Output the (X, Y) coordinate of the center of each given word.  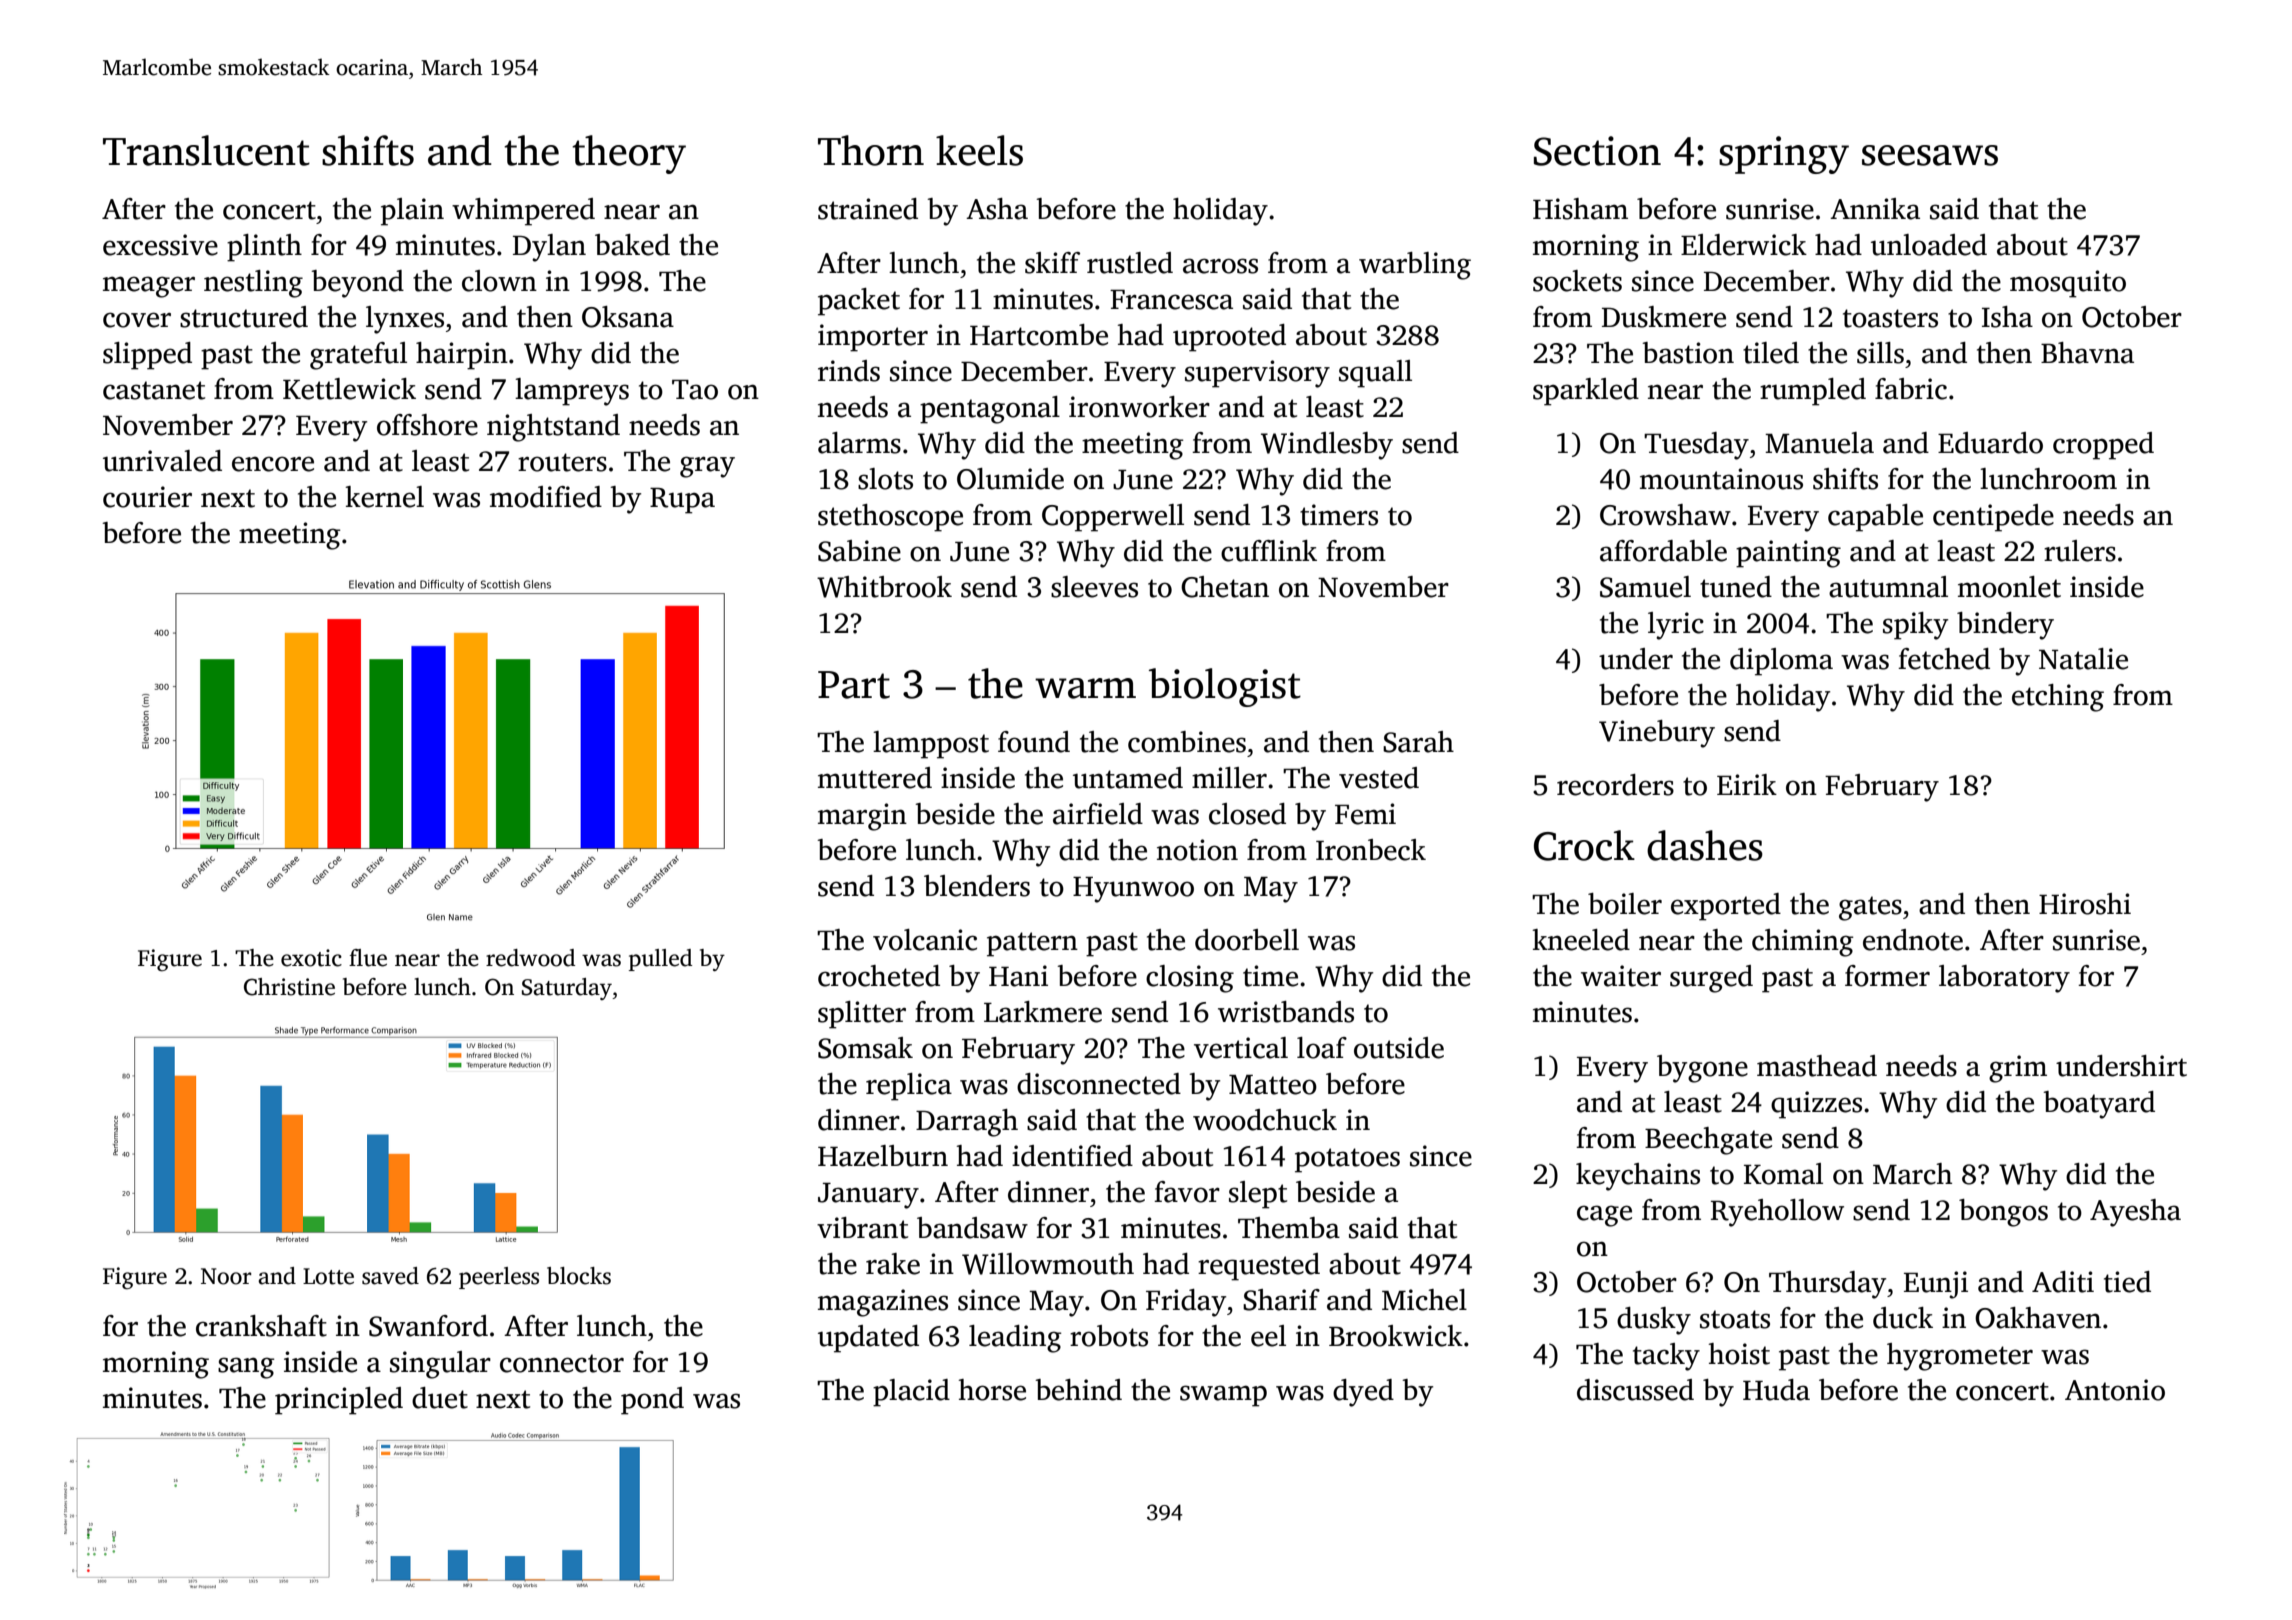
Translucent (206, 150)
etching (2058, 698)
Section (1597, 151)
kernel (384, 497)
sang (246, 1368)
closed (1247, 814)
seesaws (1930, 155)
